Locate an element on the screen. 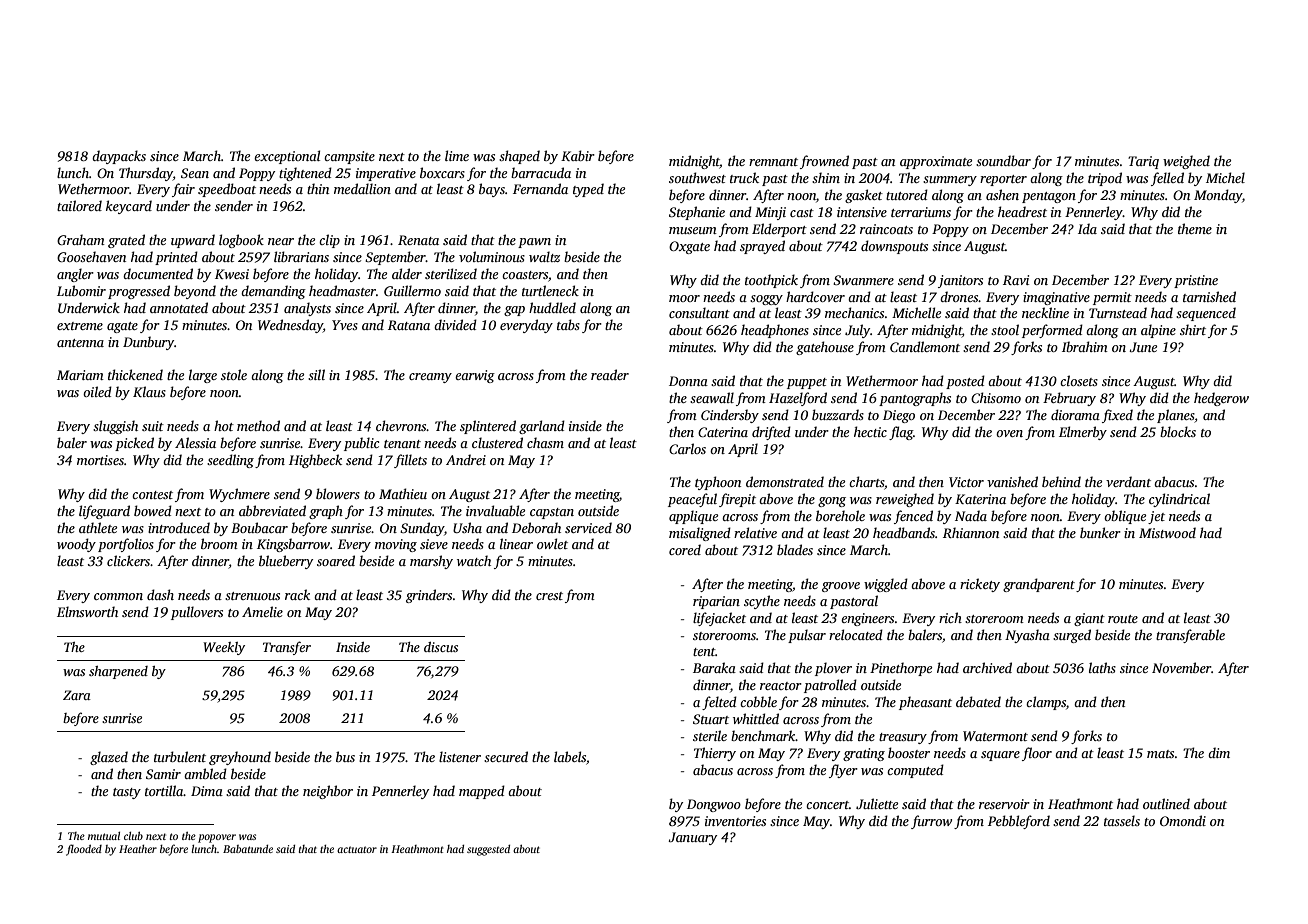 This screenshot has height=924, width=1308. borehole is located at coordinates (840, 515).
